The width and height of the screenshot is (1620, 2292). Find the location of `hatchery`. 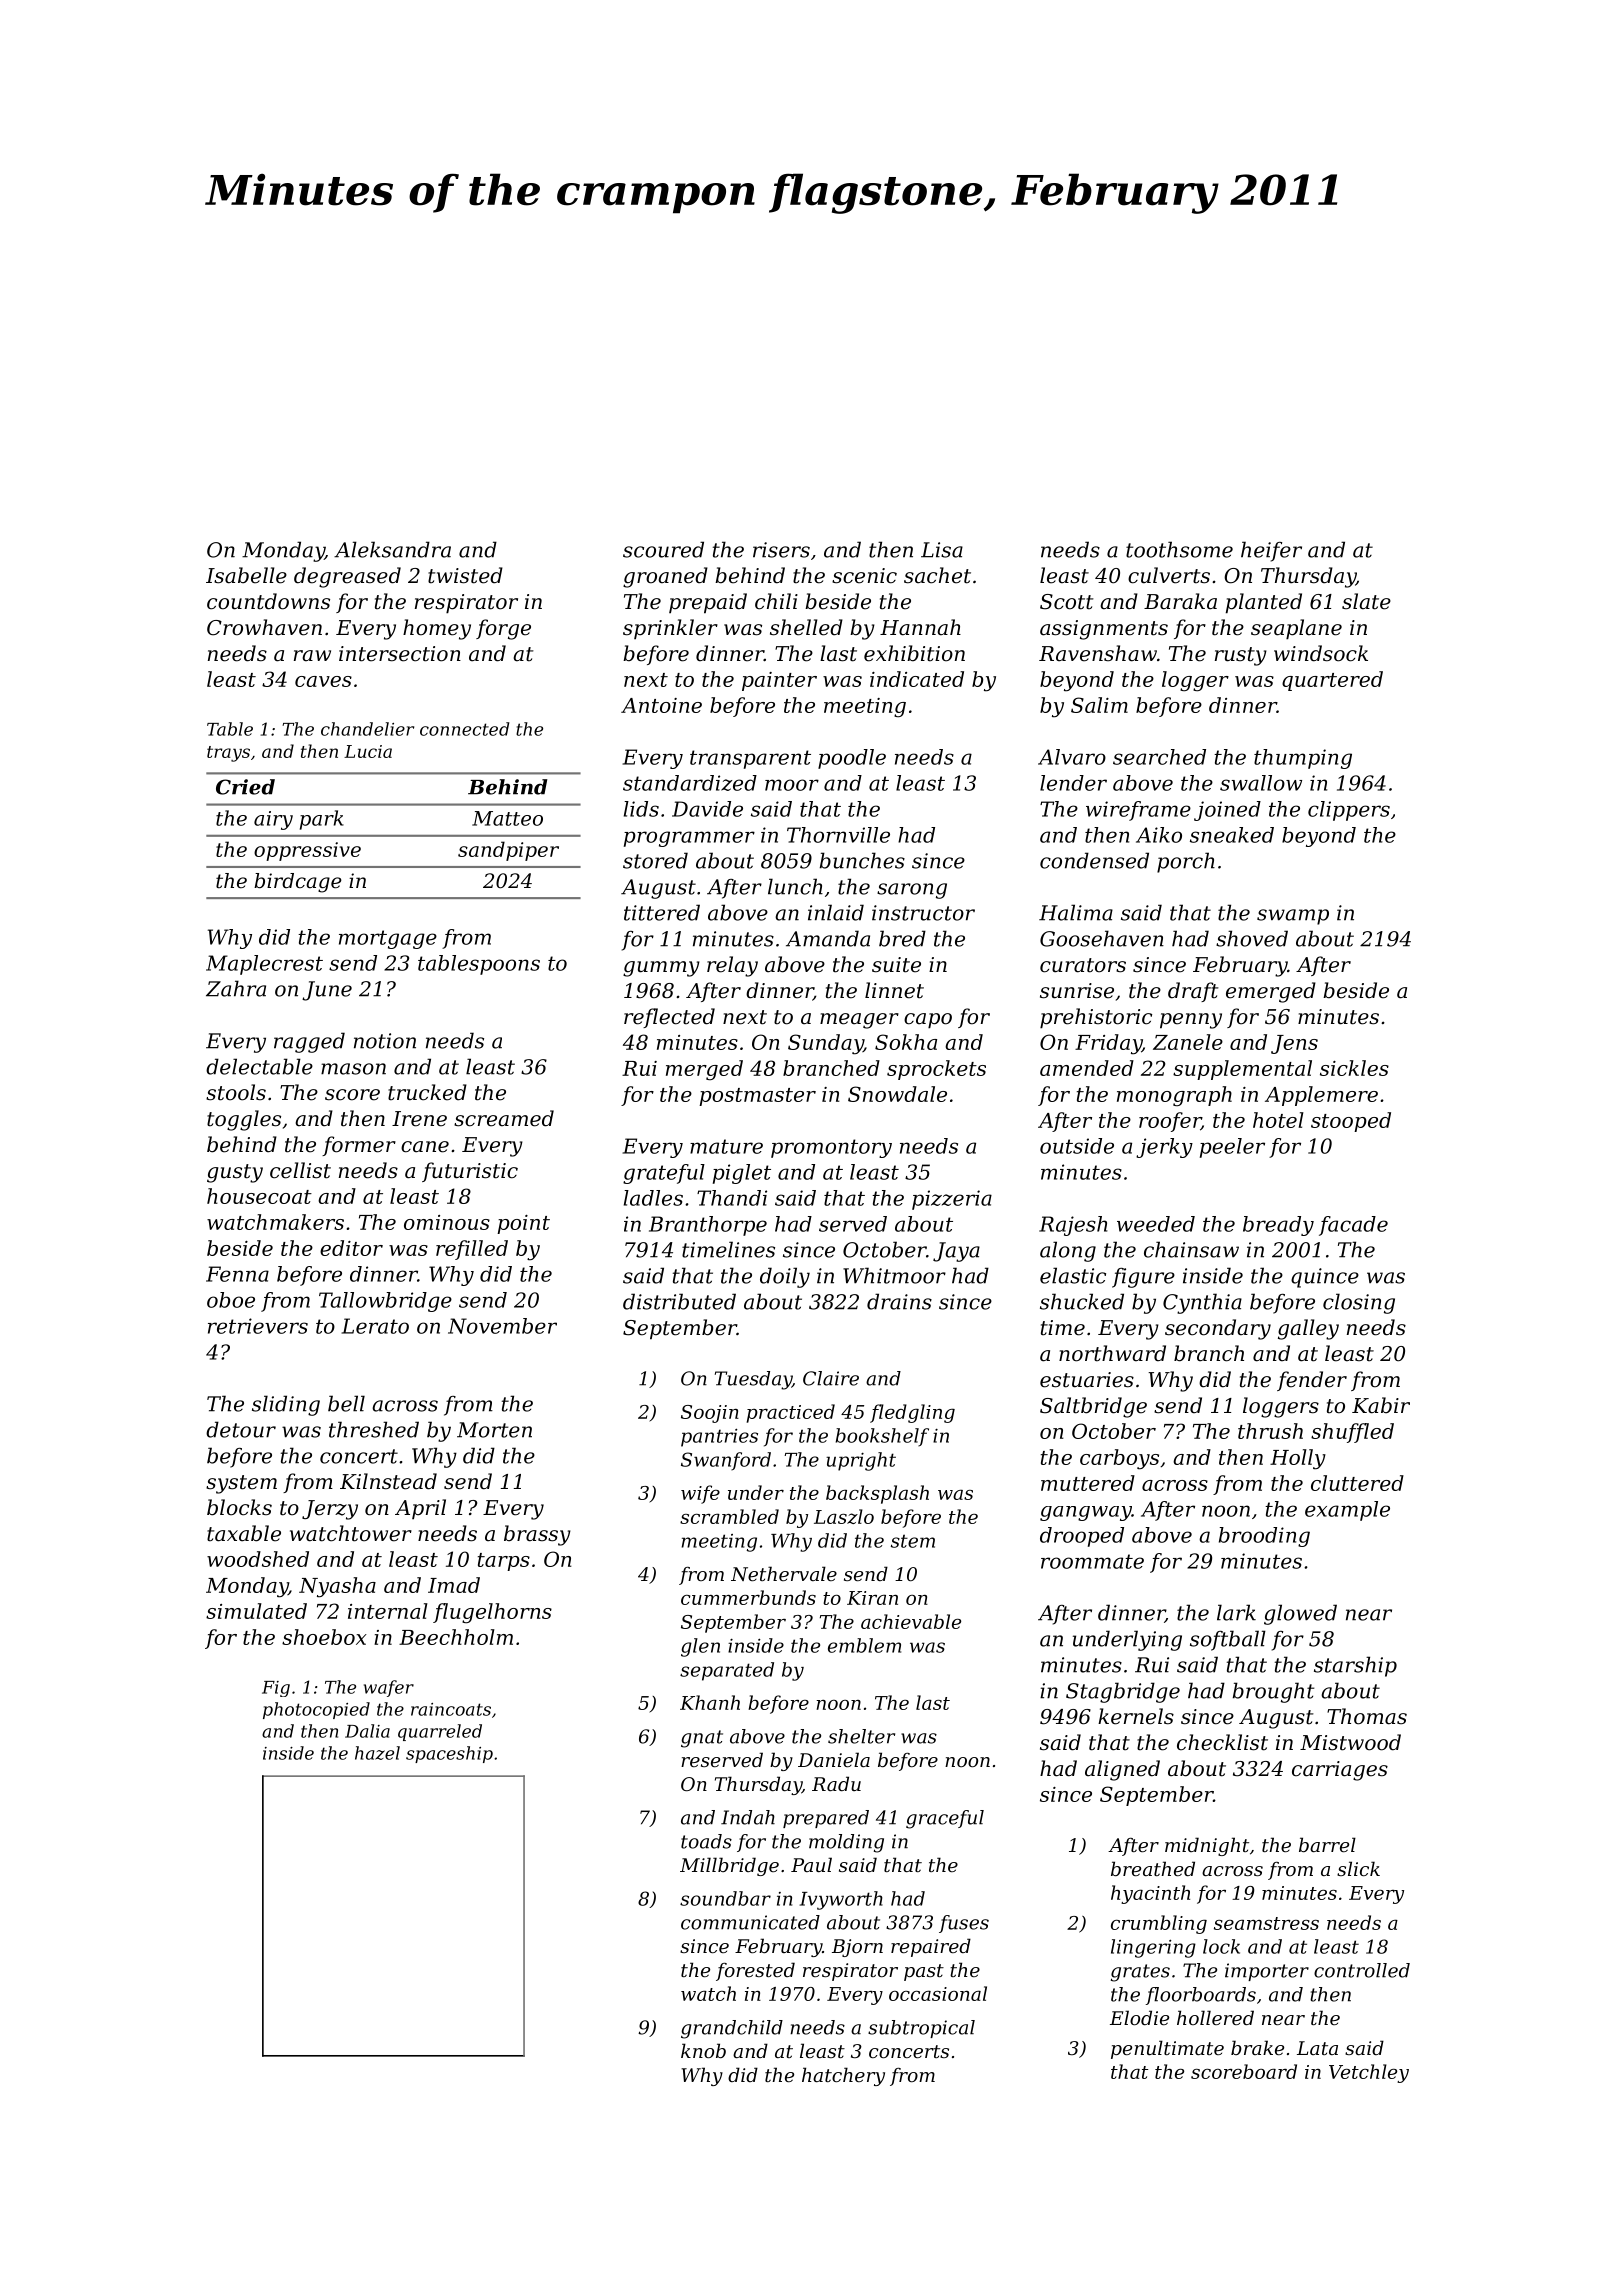

hatchery is located at coordinates (843, 2076).
